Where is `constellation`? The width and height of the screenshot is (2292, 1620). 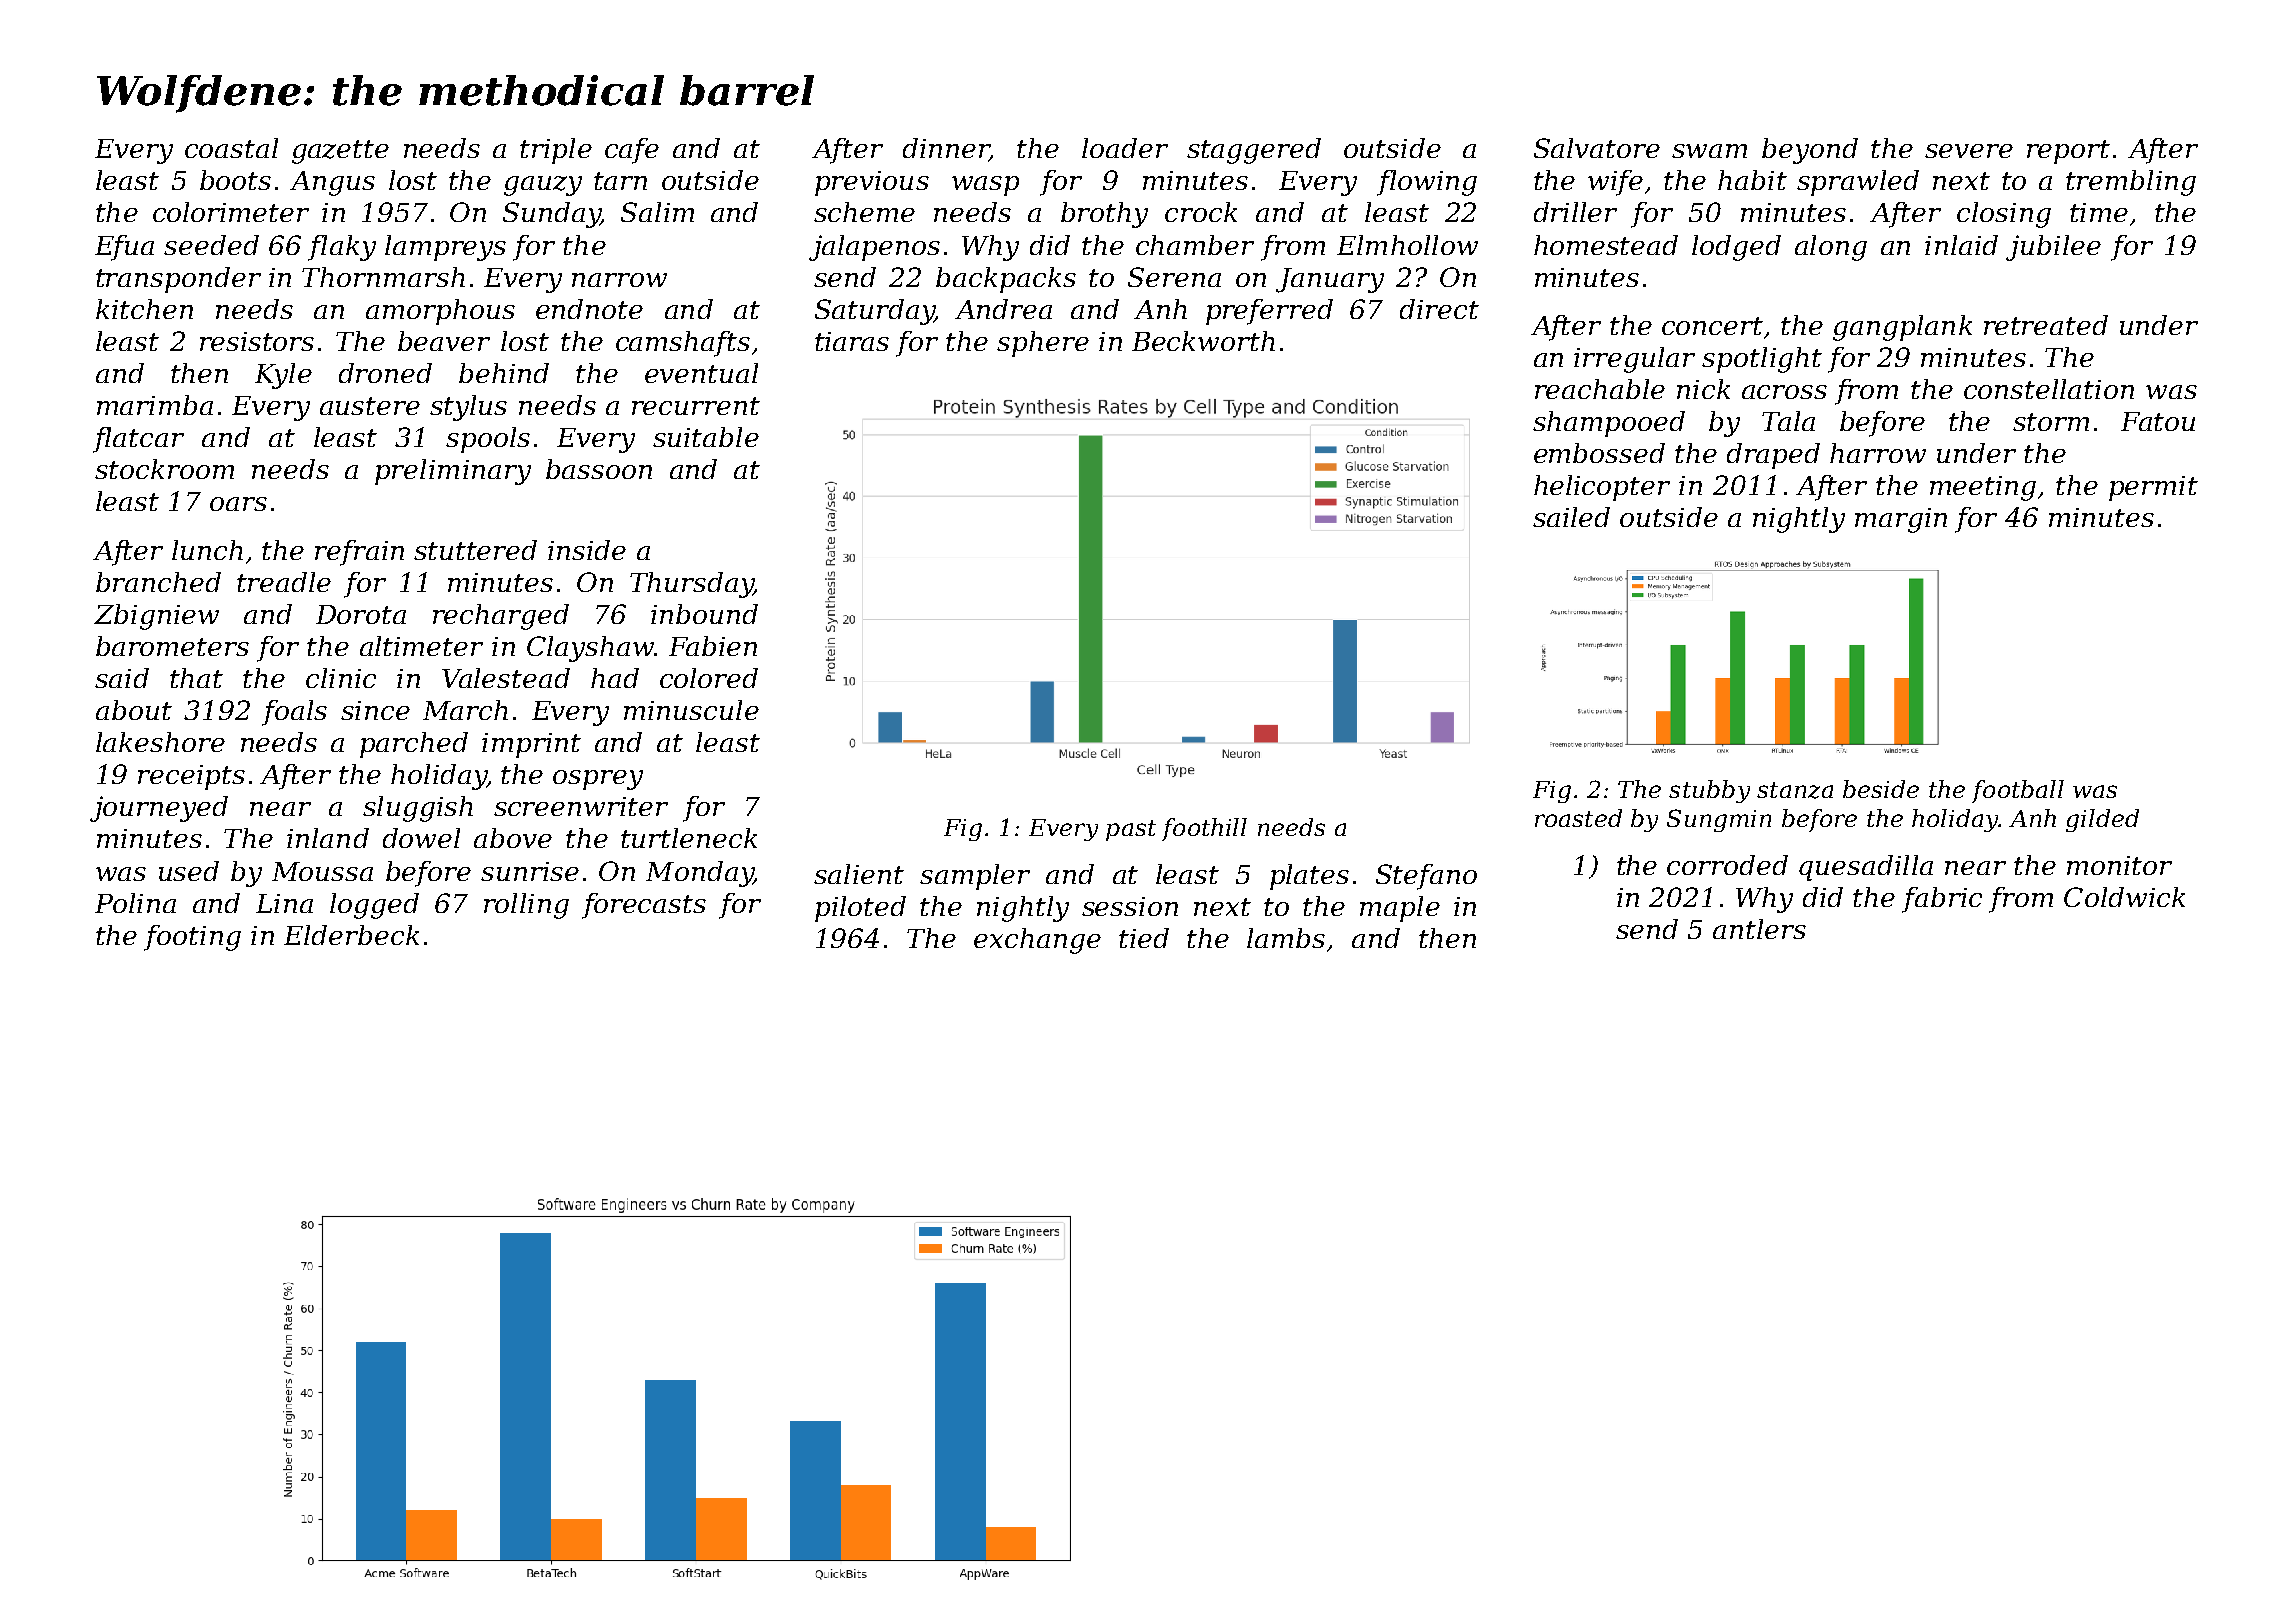
constellation is located at coordinates (2049, 389).
